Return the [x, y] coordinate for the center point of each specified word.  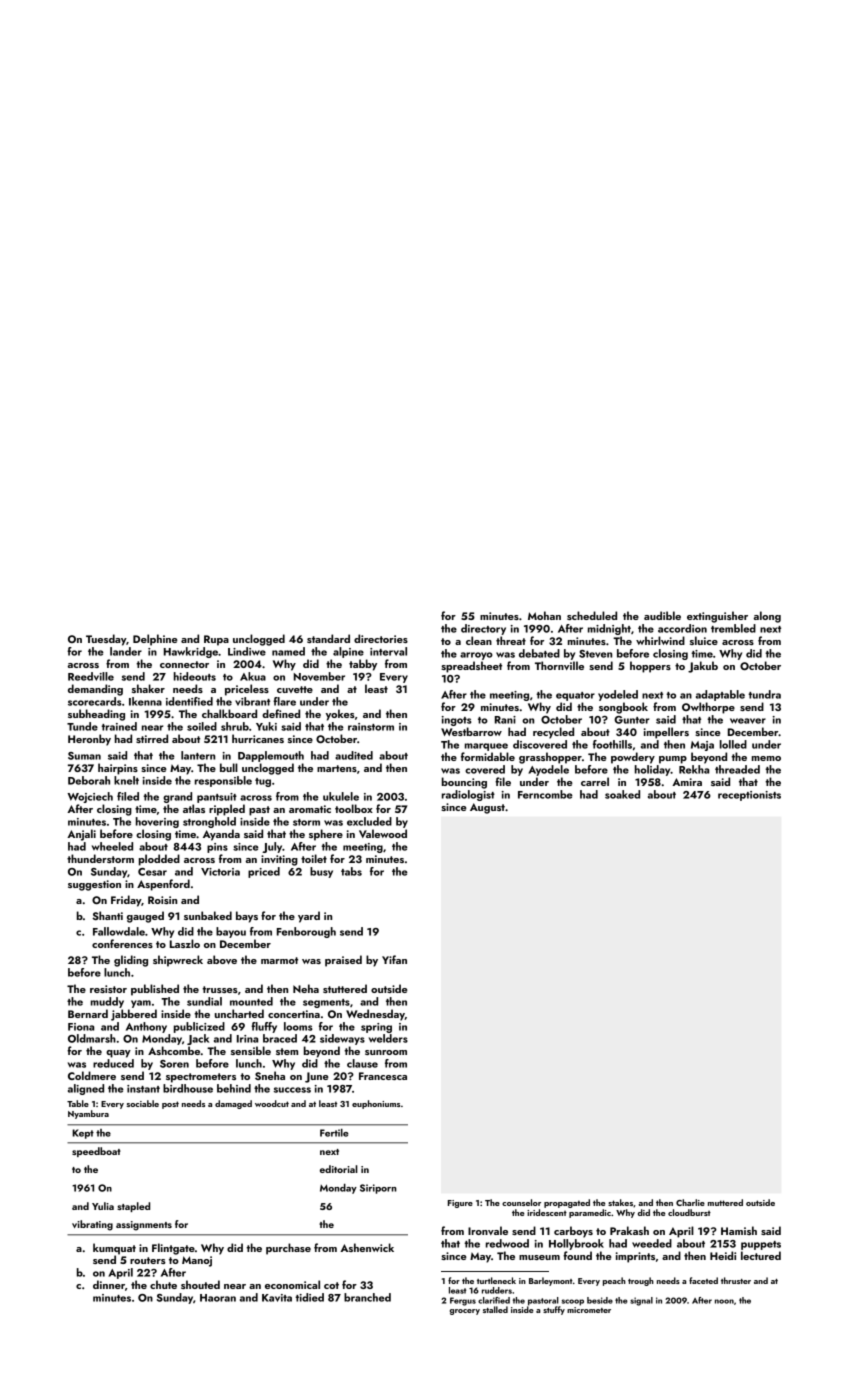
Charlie [690, 1202]
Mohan [544, 615]
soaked [622, 794]
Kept [83, 1134]
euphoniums [376, 1104]
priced [264, 872]
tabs [351, 871]
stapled [133, 1207]
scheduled [592, 615]
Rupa [216, 640]
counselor [521, 1202]
